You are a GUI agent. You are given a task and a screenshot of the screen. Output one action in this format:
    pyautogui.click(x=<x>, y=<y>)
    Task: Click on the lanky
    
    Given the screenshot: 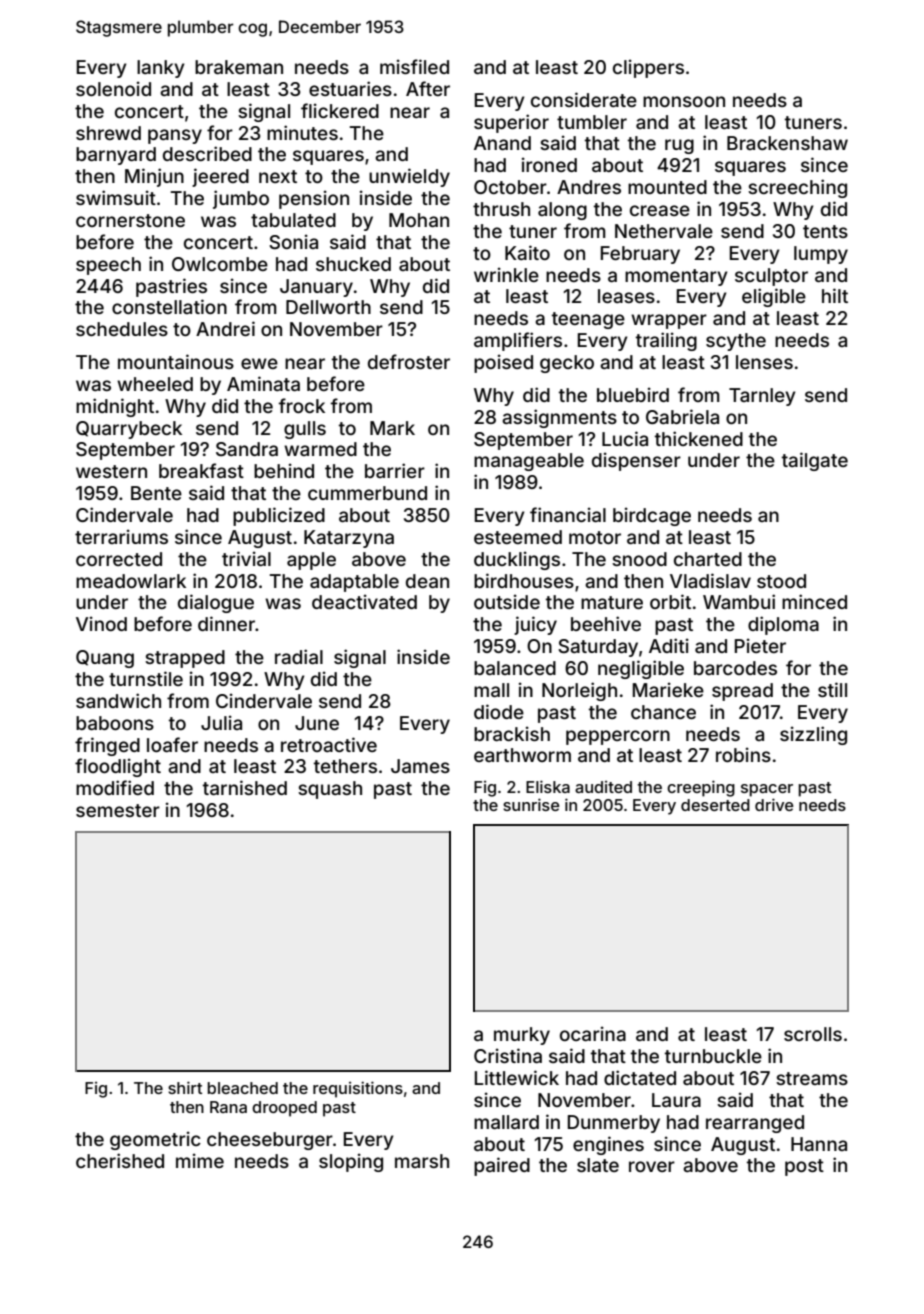 What is the action you would take?
    pyautogui.click(x=161, y=69)
